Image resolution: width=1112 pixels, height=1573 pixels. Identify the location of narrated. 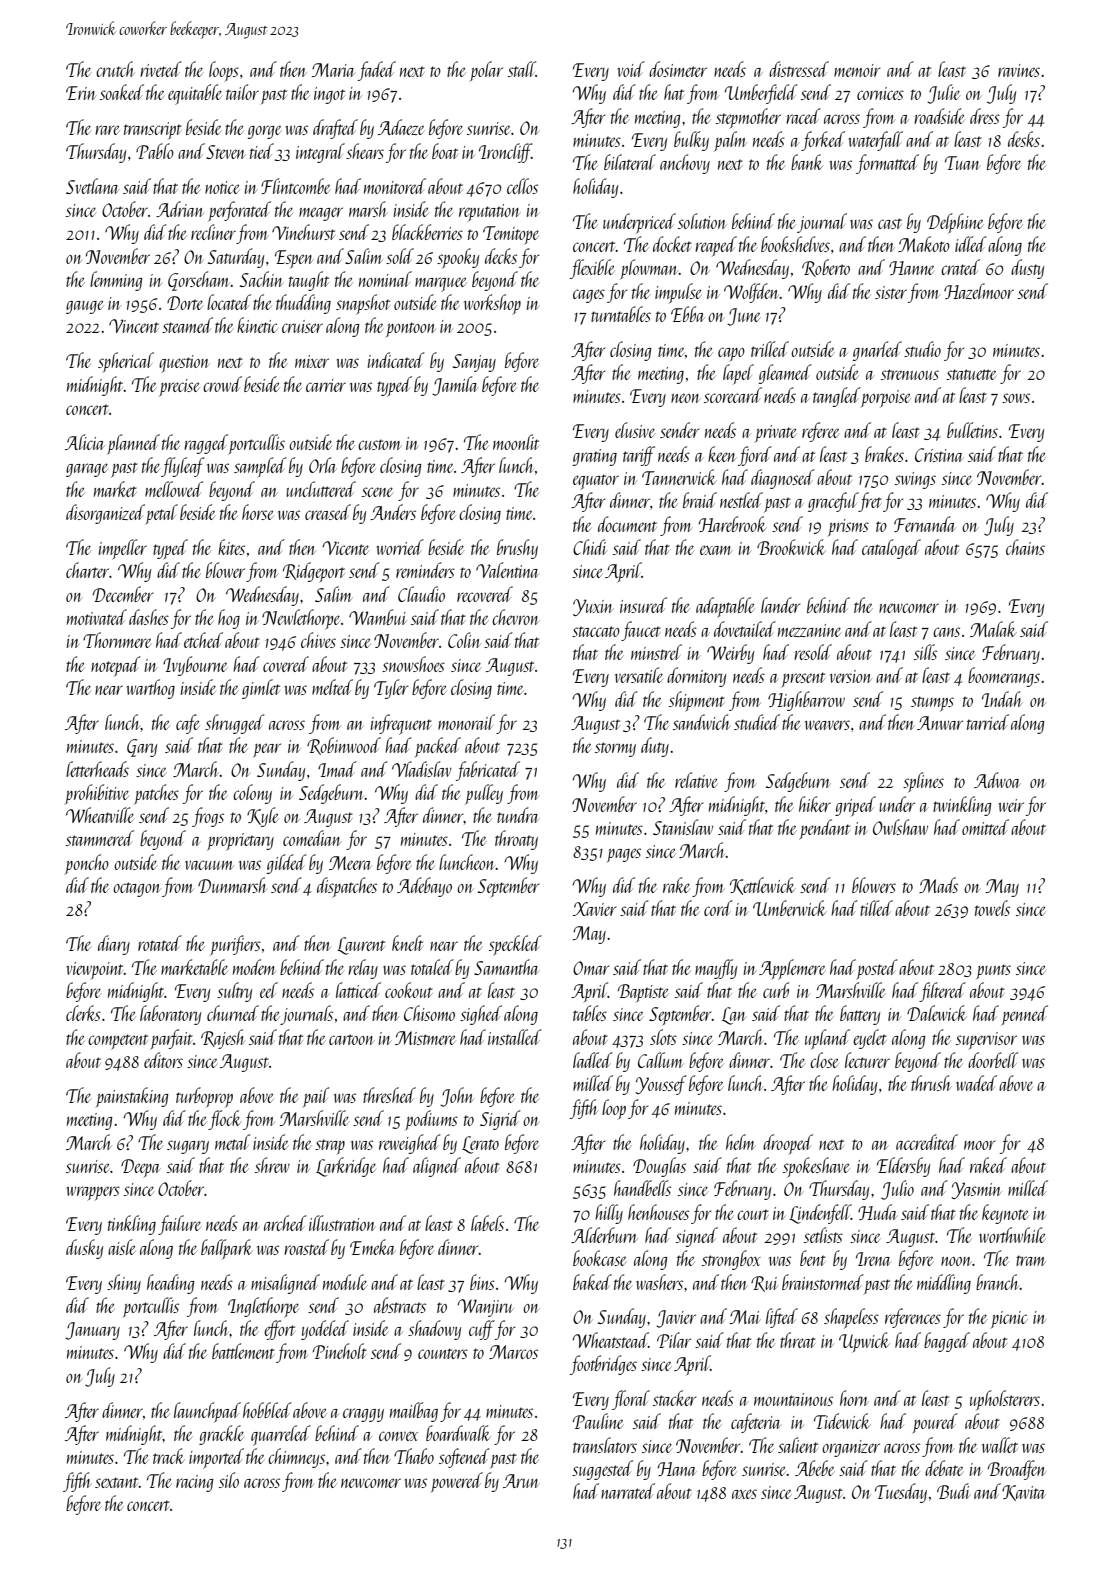
(628, 1491).
